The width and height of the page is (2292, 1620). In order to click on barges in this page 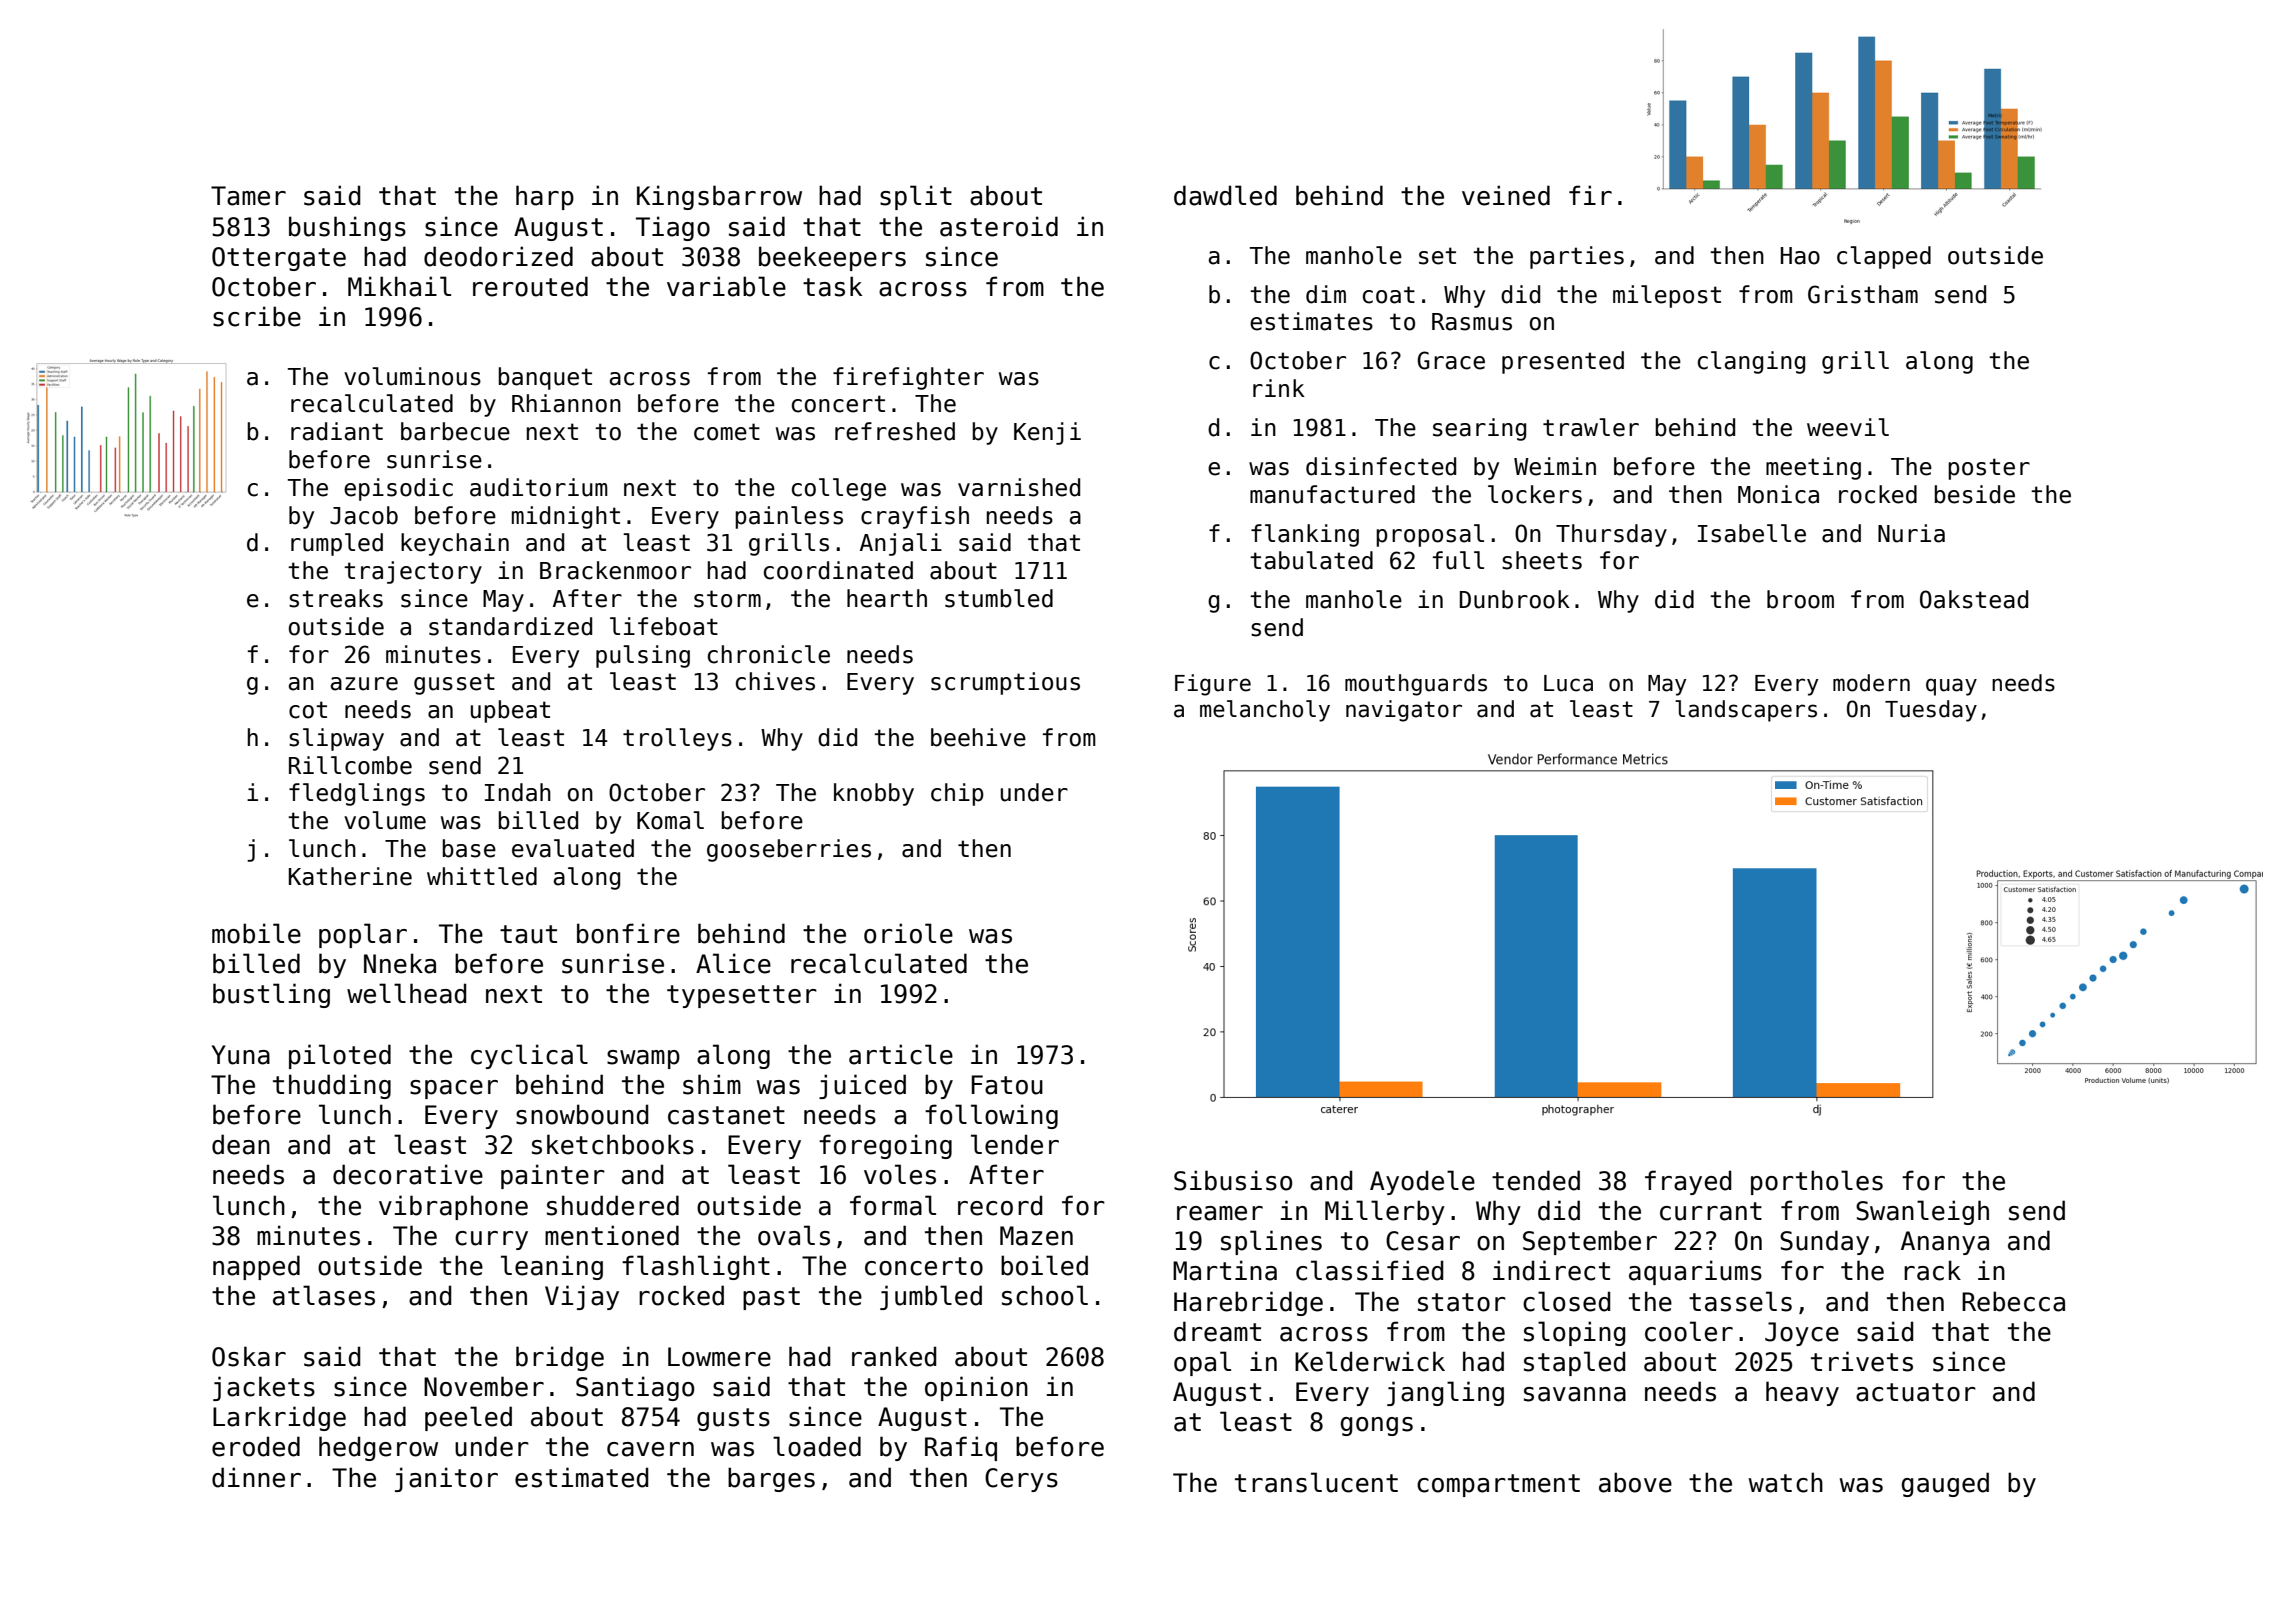, I will do `click(771, 1479)`.
